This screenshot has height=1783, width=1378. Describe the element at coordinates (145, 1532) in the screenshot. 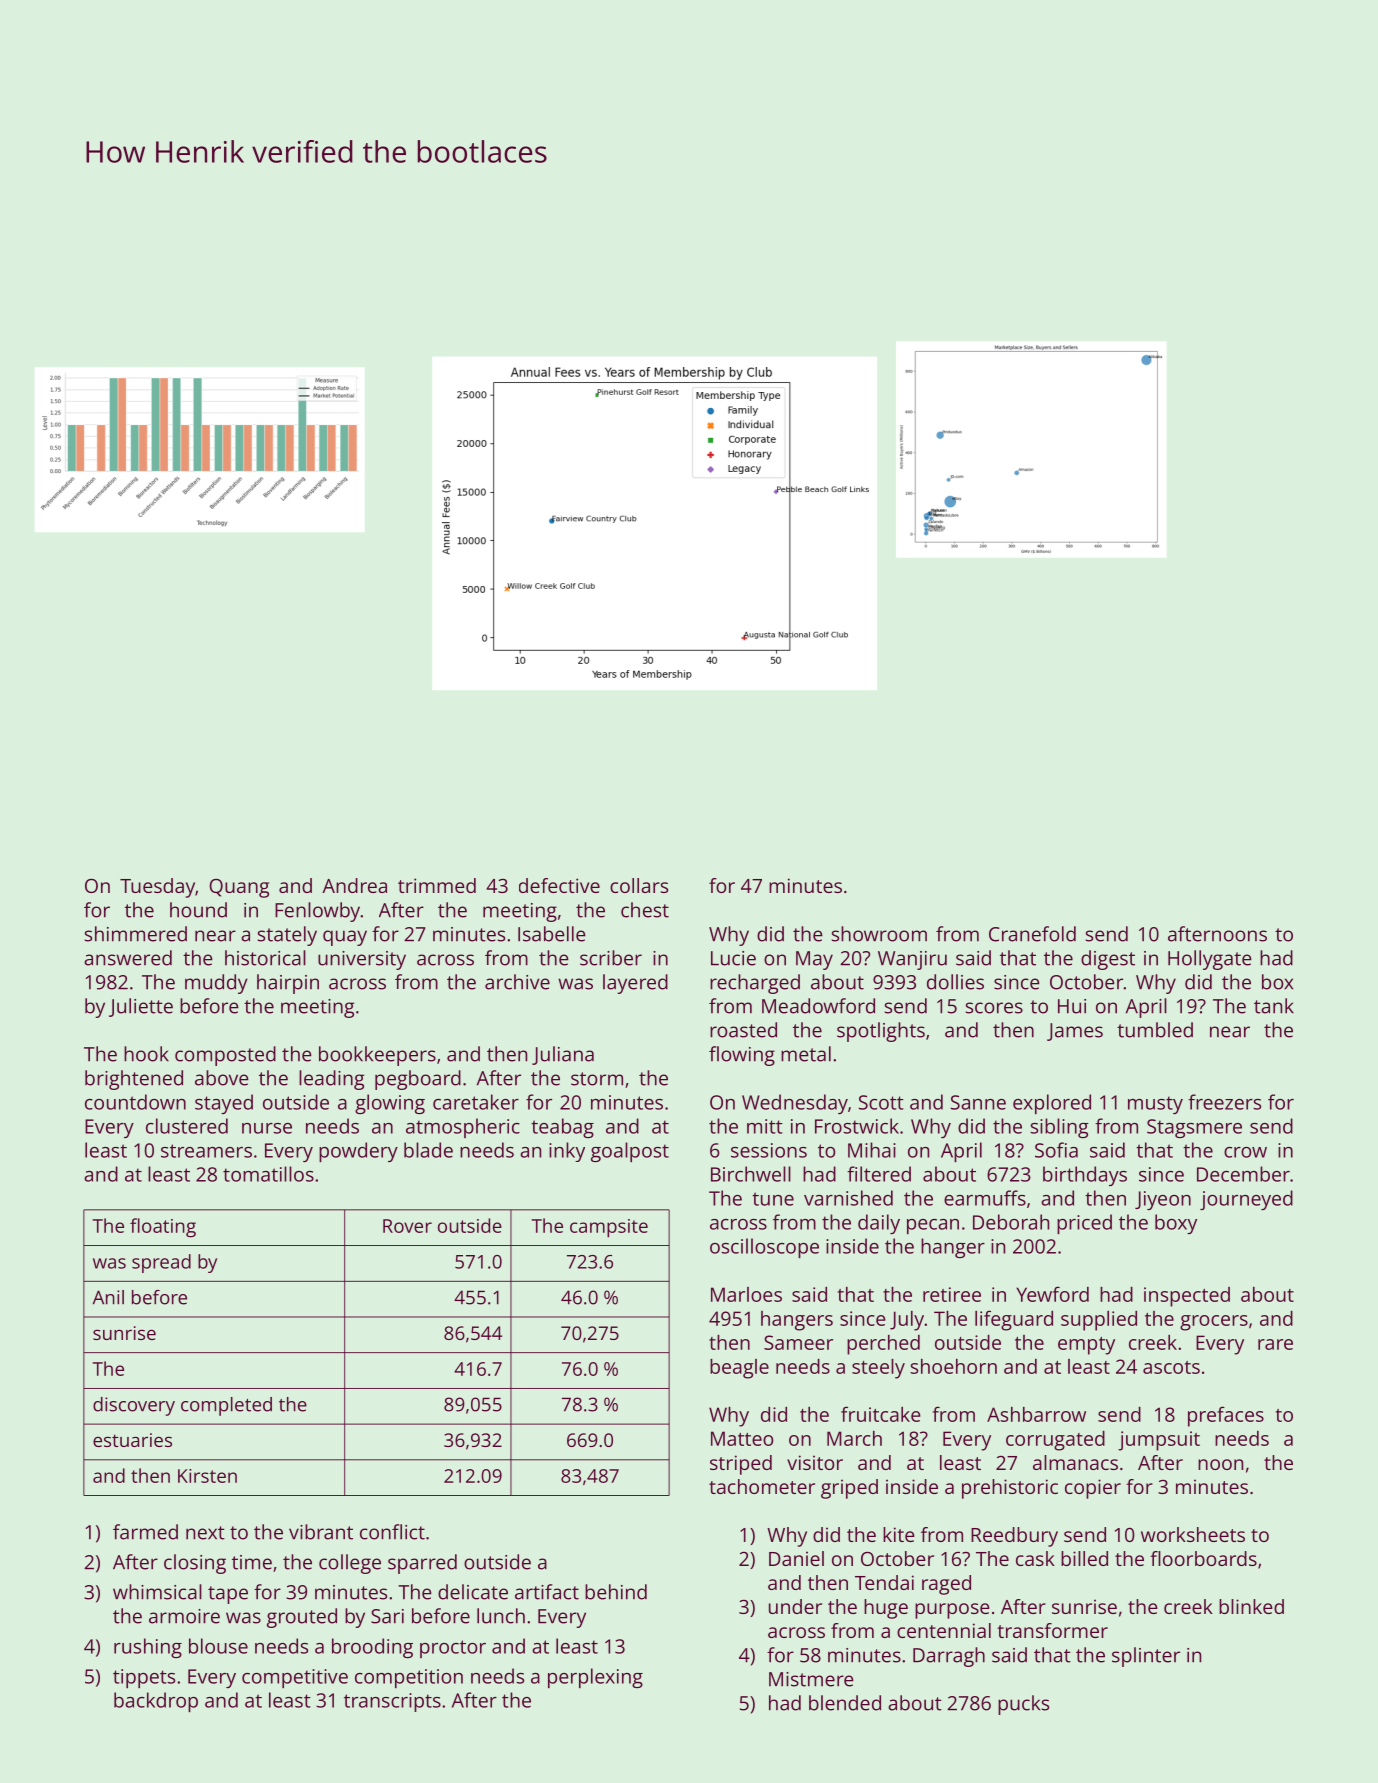

I see `farmed` at that location.
